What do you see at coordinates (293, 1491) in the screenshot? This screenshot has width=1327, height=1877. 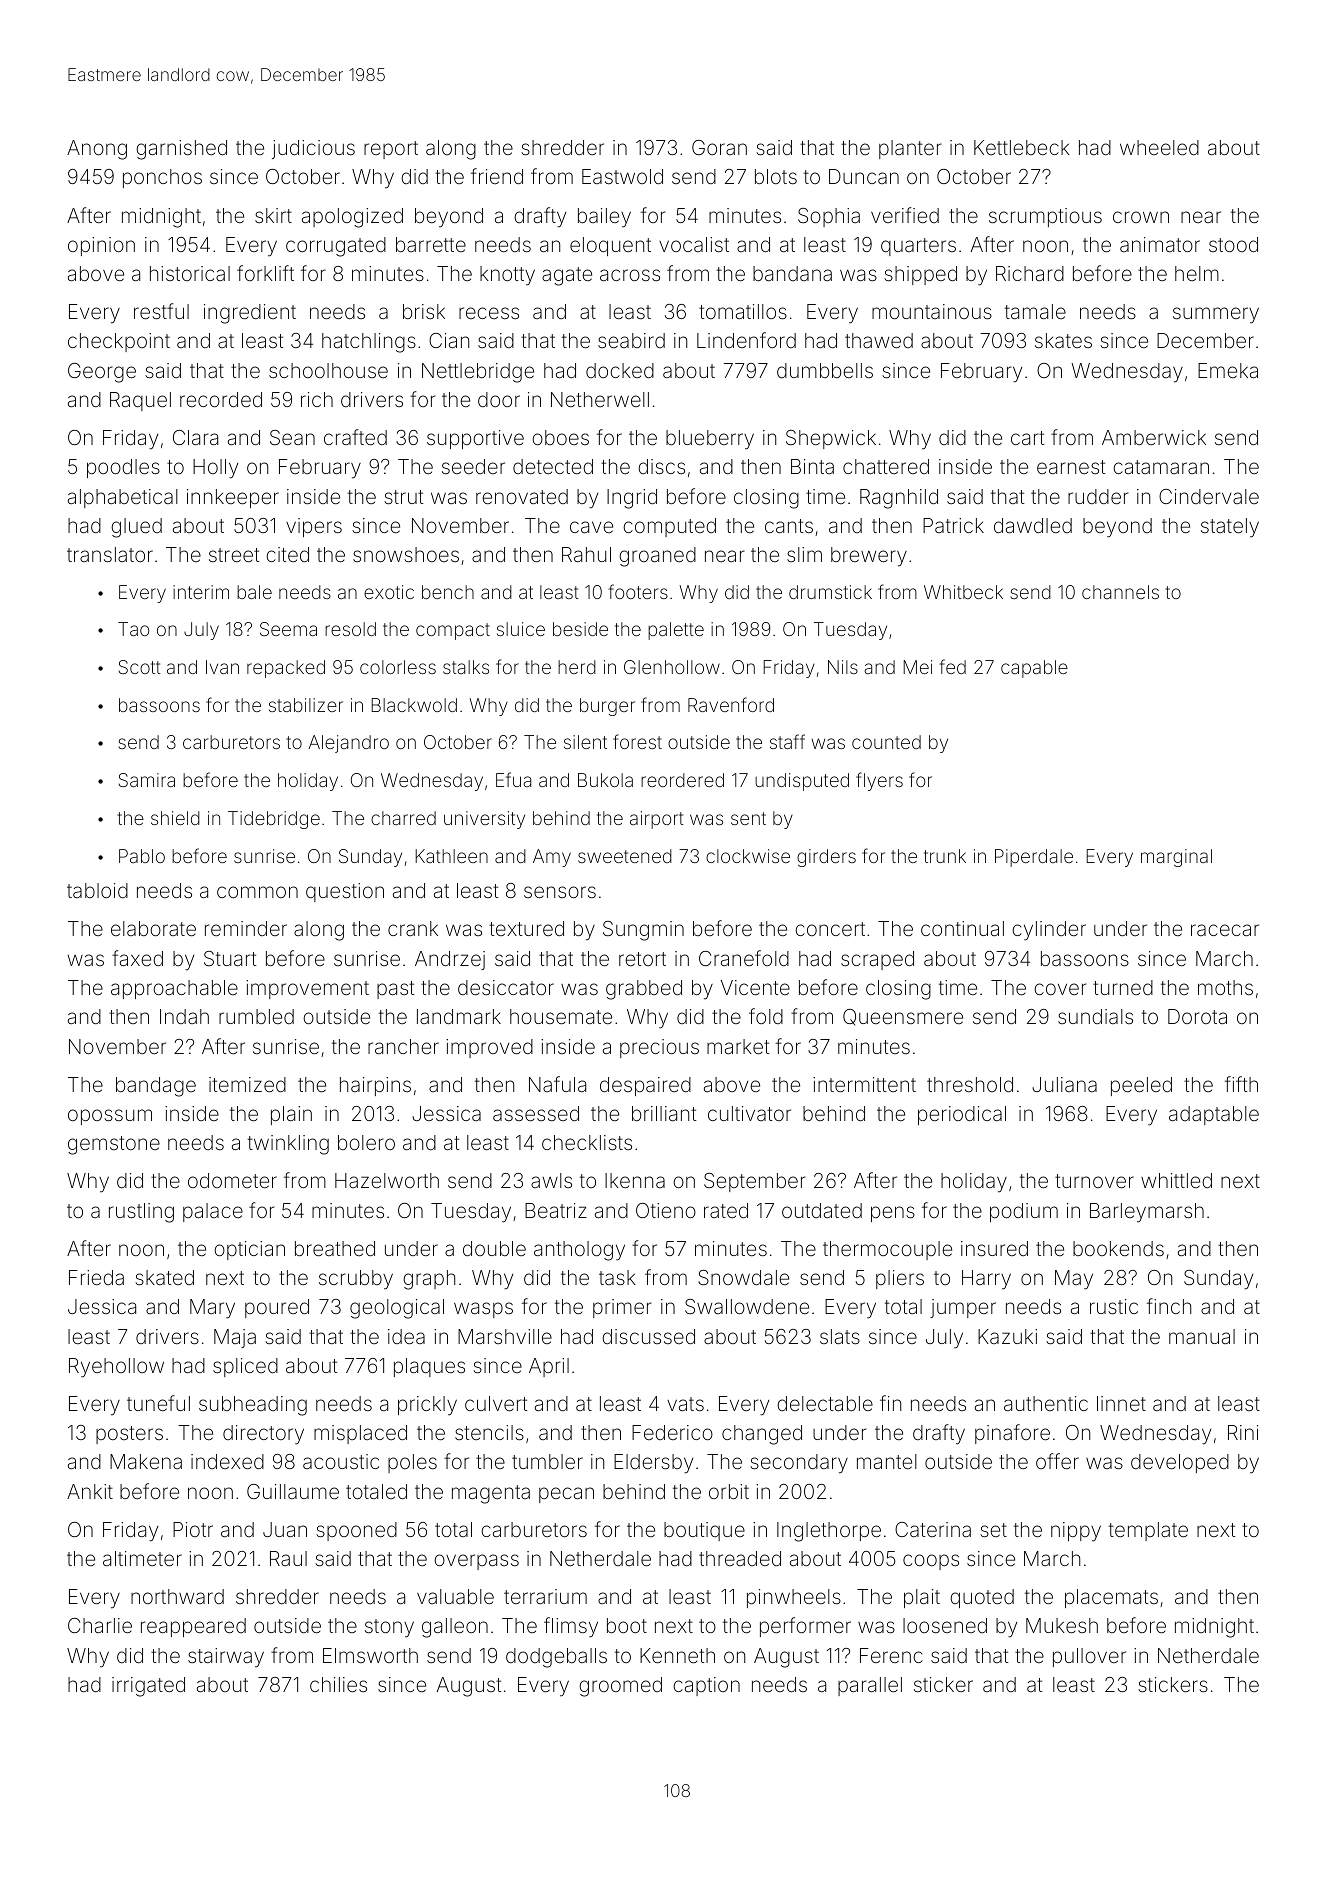 I see `Guillaume` at bounding box center [293, 1491].
